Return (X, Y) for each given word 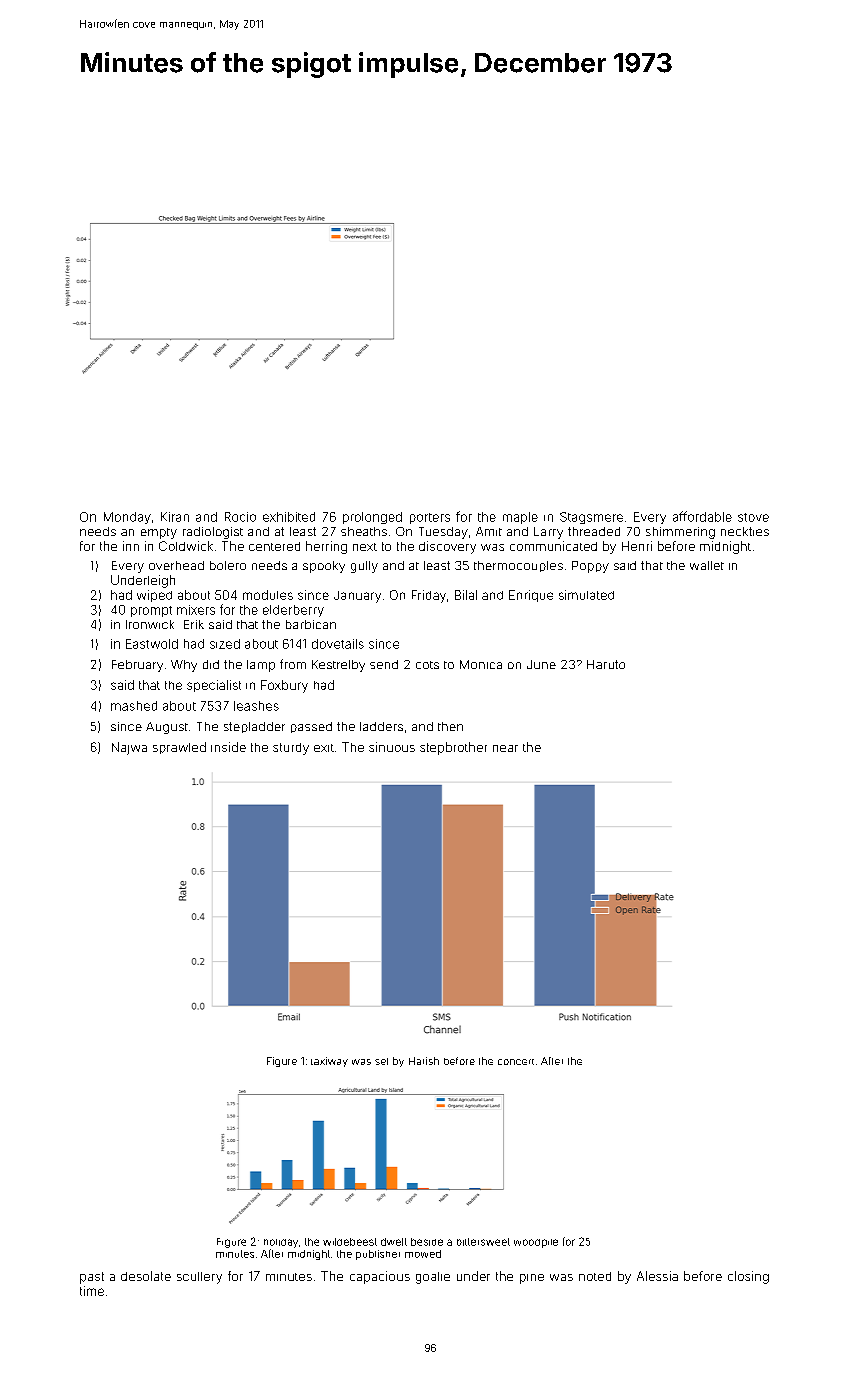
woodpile (536, 1243)
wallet (707, 565)
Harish (424, 1061)
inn (131, 546)
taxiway (329, 1062)
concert (516, 1062)
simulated (586, 595)
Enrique (531, 596)
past (92, 1278)
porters (430, 518)
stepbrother (453, 748)
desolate (146, 1276)
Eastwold (152, 644)
